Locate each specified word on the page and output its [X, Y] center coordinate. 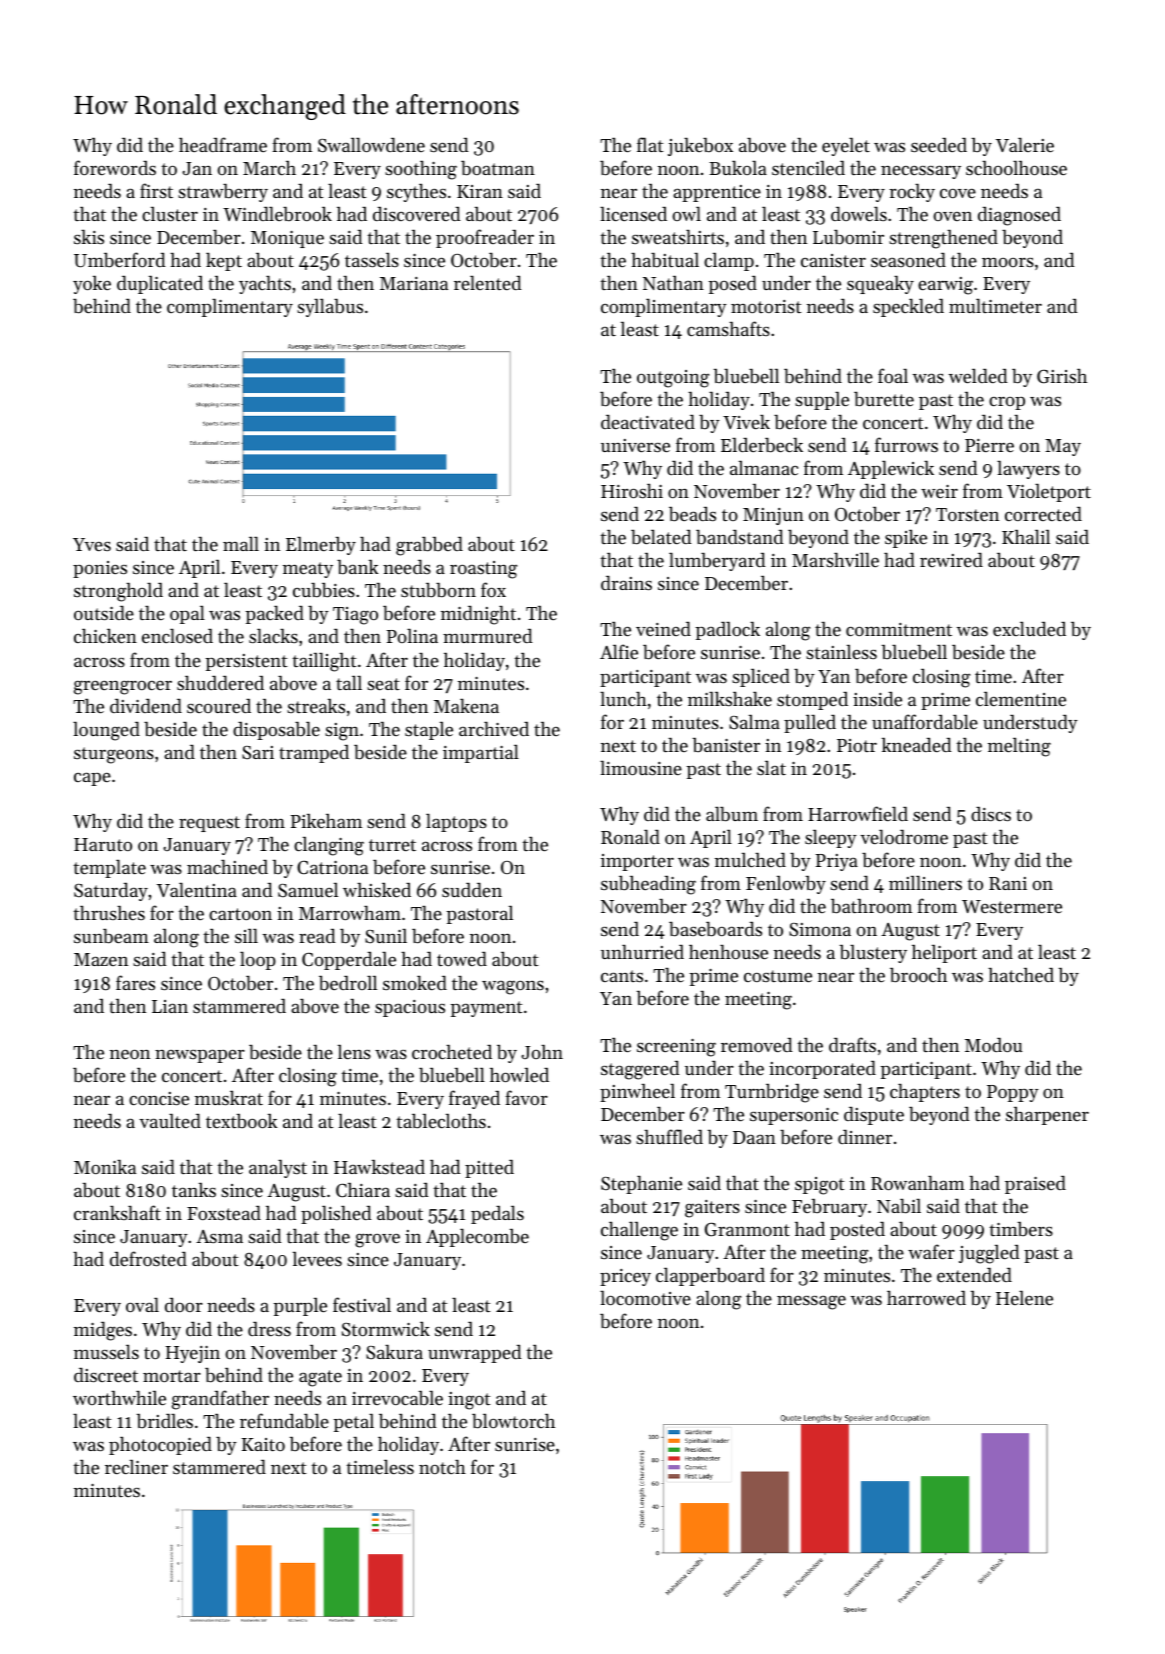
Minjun [773, 516]
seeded [939, 145]
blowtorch [513, 1421]
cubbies [324, 590]
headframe [223, 144]
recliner [136, 1467]
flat [650, 144]
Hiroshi [632, 491]
